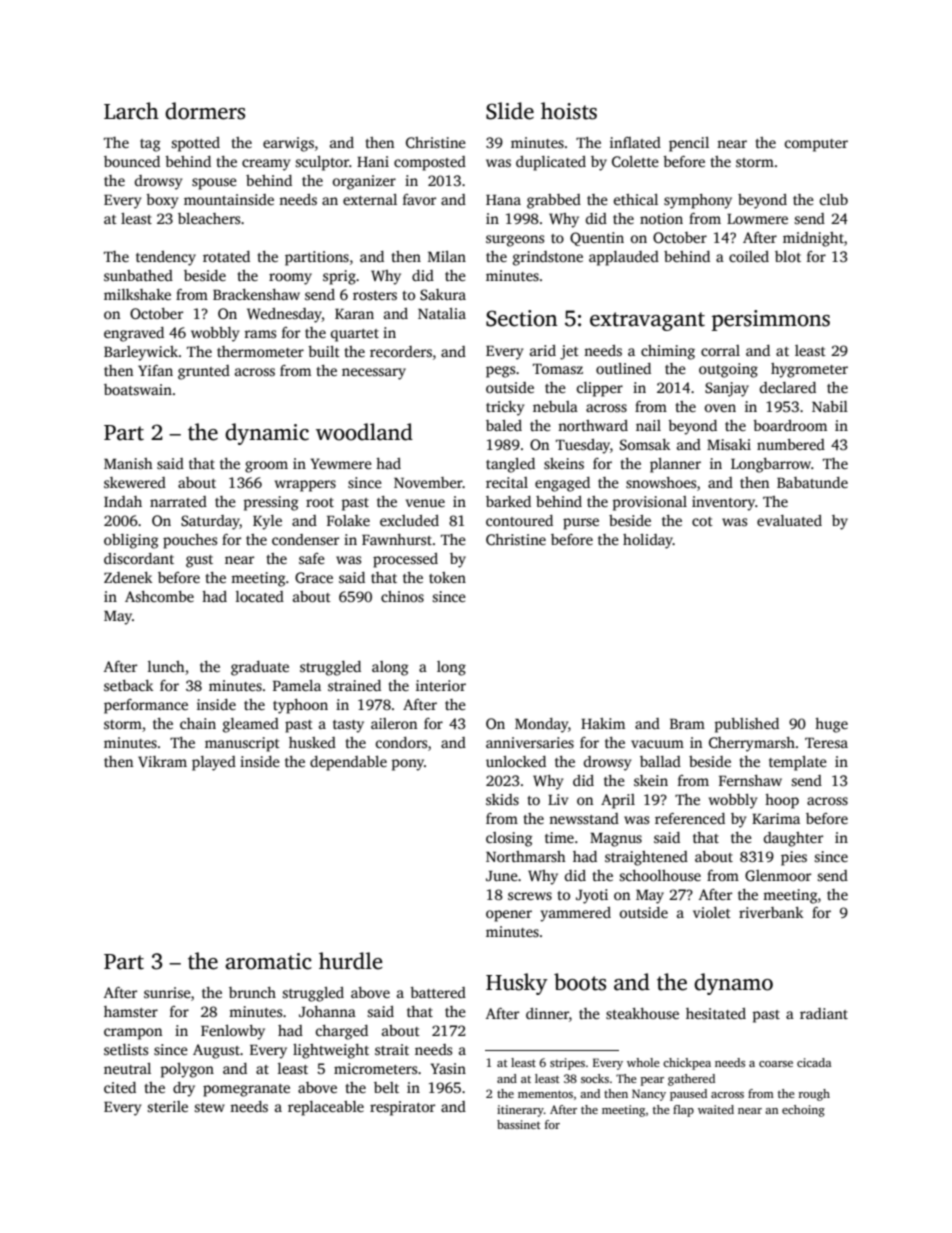  Describe the element at coordinates (407, 765) in the page. I see `pony` at that location.
